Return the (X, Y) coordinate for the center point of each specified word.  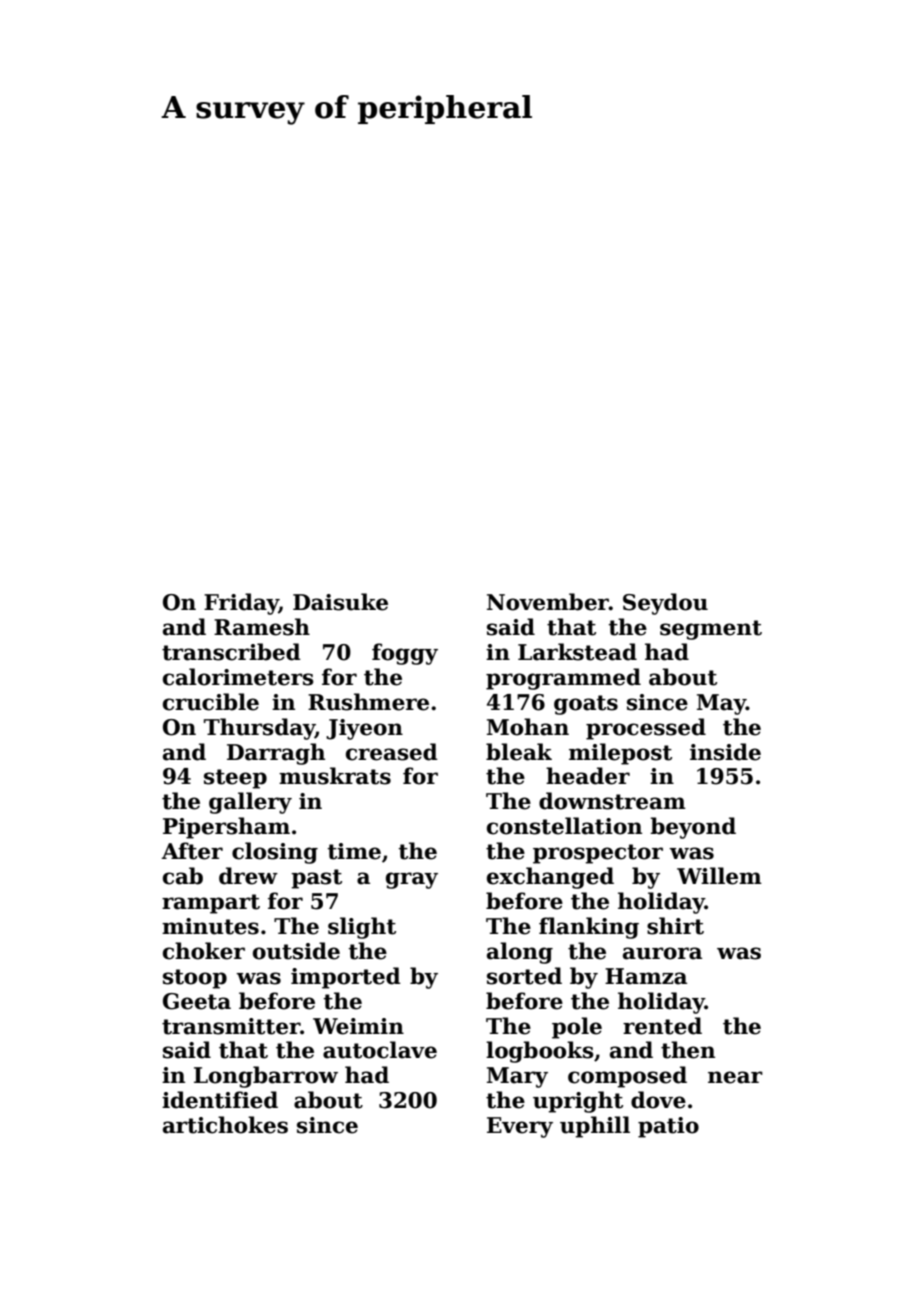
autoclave (380, 1050)
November (548, 602)
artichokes (225, 1125)
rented (662, 1026)
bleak (519, 752)
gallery (250, 803)
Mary (517, 1077)
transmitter (231, 1026)
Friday (241, 604)
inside (725, 752)
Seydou (665, 604)
